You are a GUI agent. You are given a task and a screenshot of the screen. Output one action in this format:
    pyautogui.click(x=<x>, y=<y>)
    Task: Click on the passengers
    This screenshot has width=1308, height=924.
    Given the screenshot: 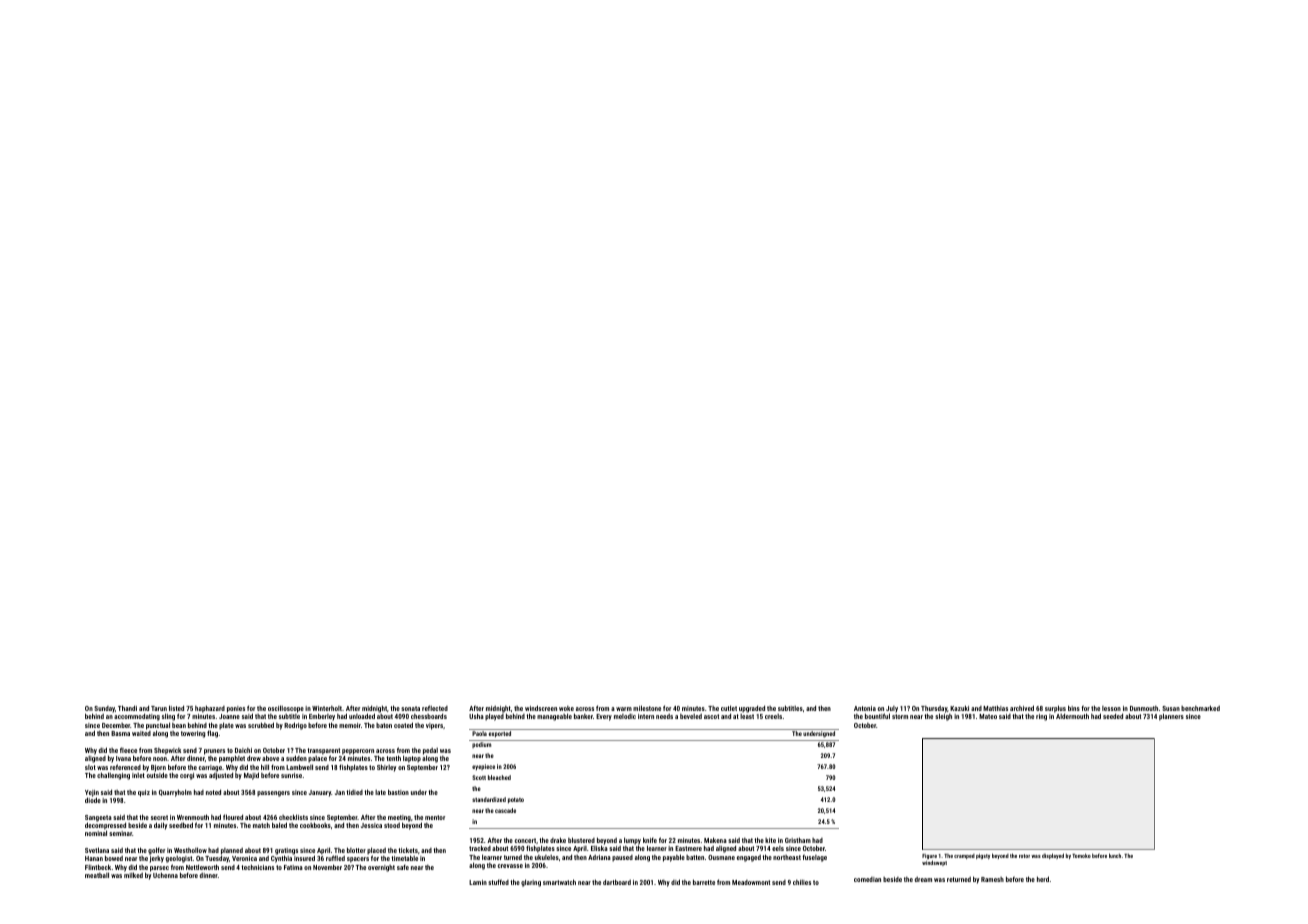 What is the action you would take?
    pyautogui.click(x=273, y=794)
